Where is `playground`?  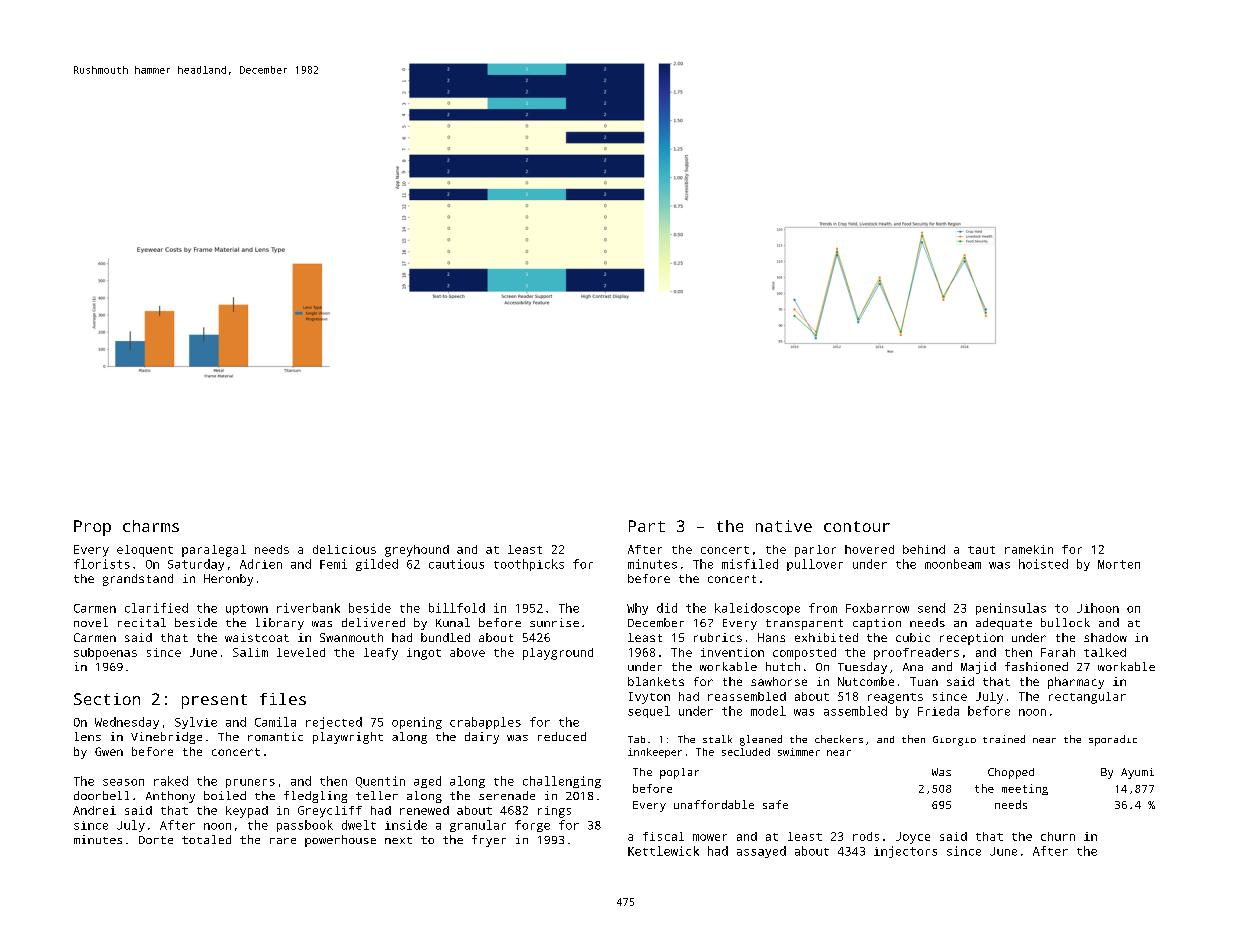
playground is located at coordinates (558, 654).
